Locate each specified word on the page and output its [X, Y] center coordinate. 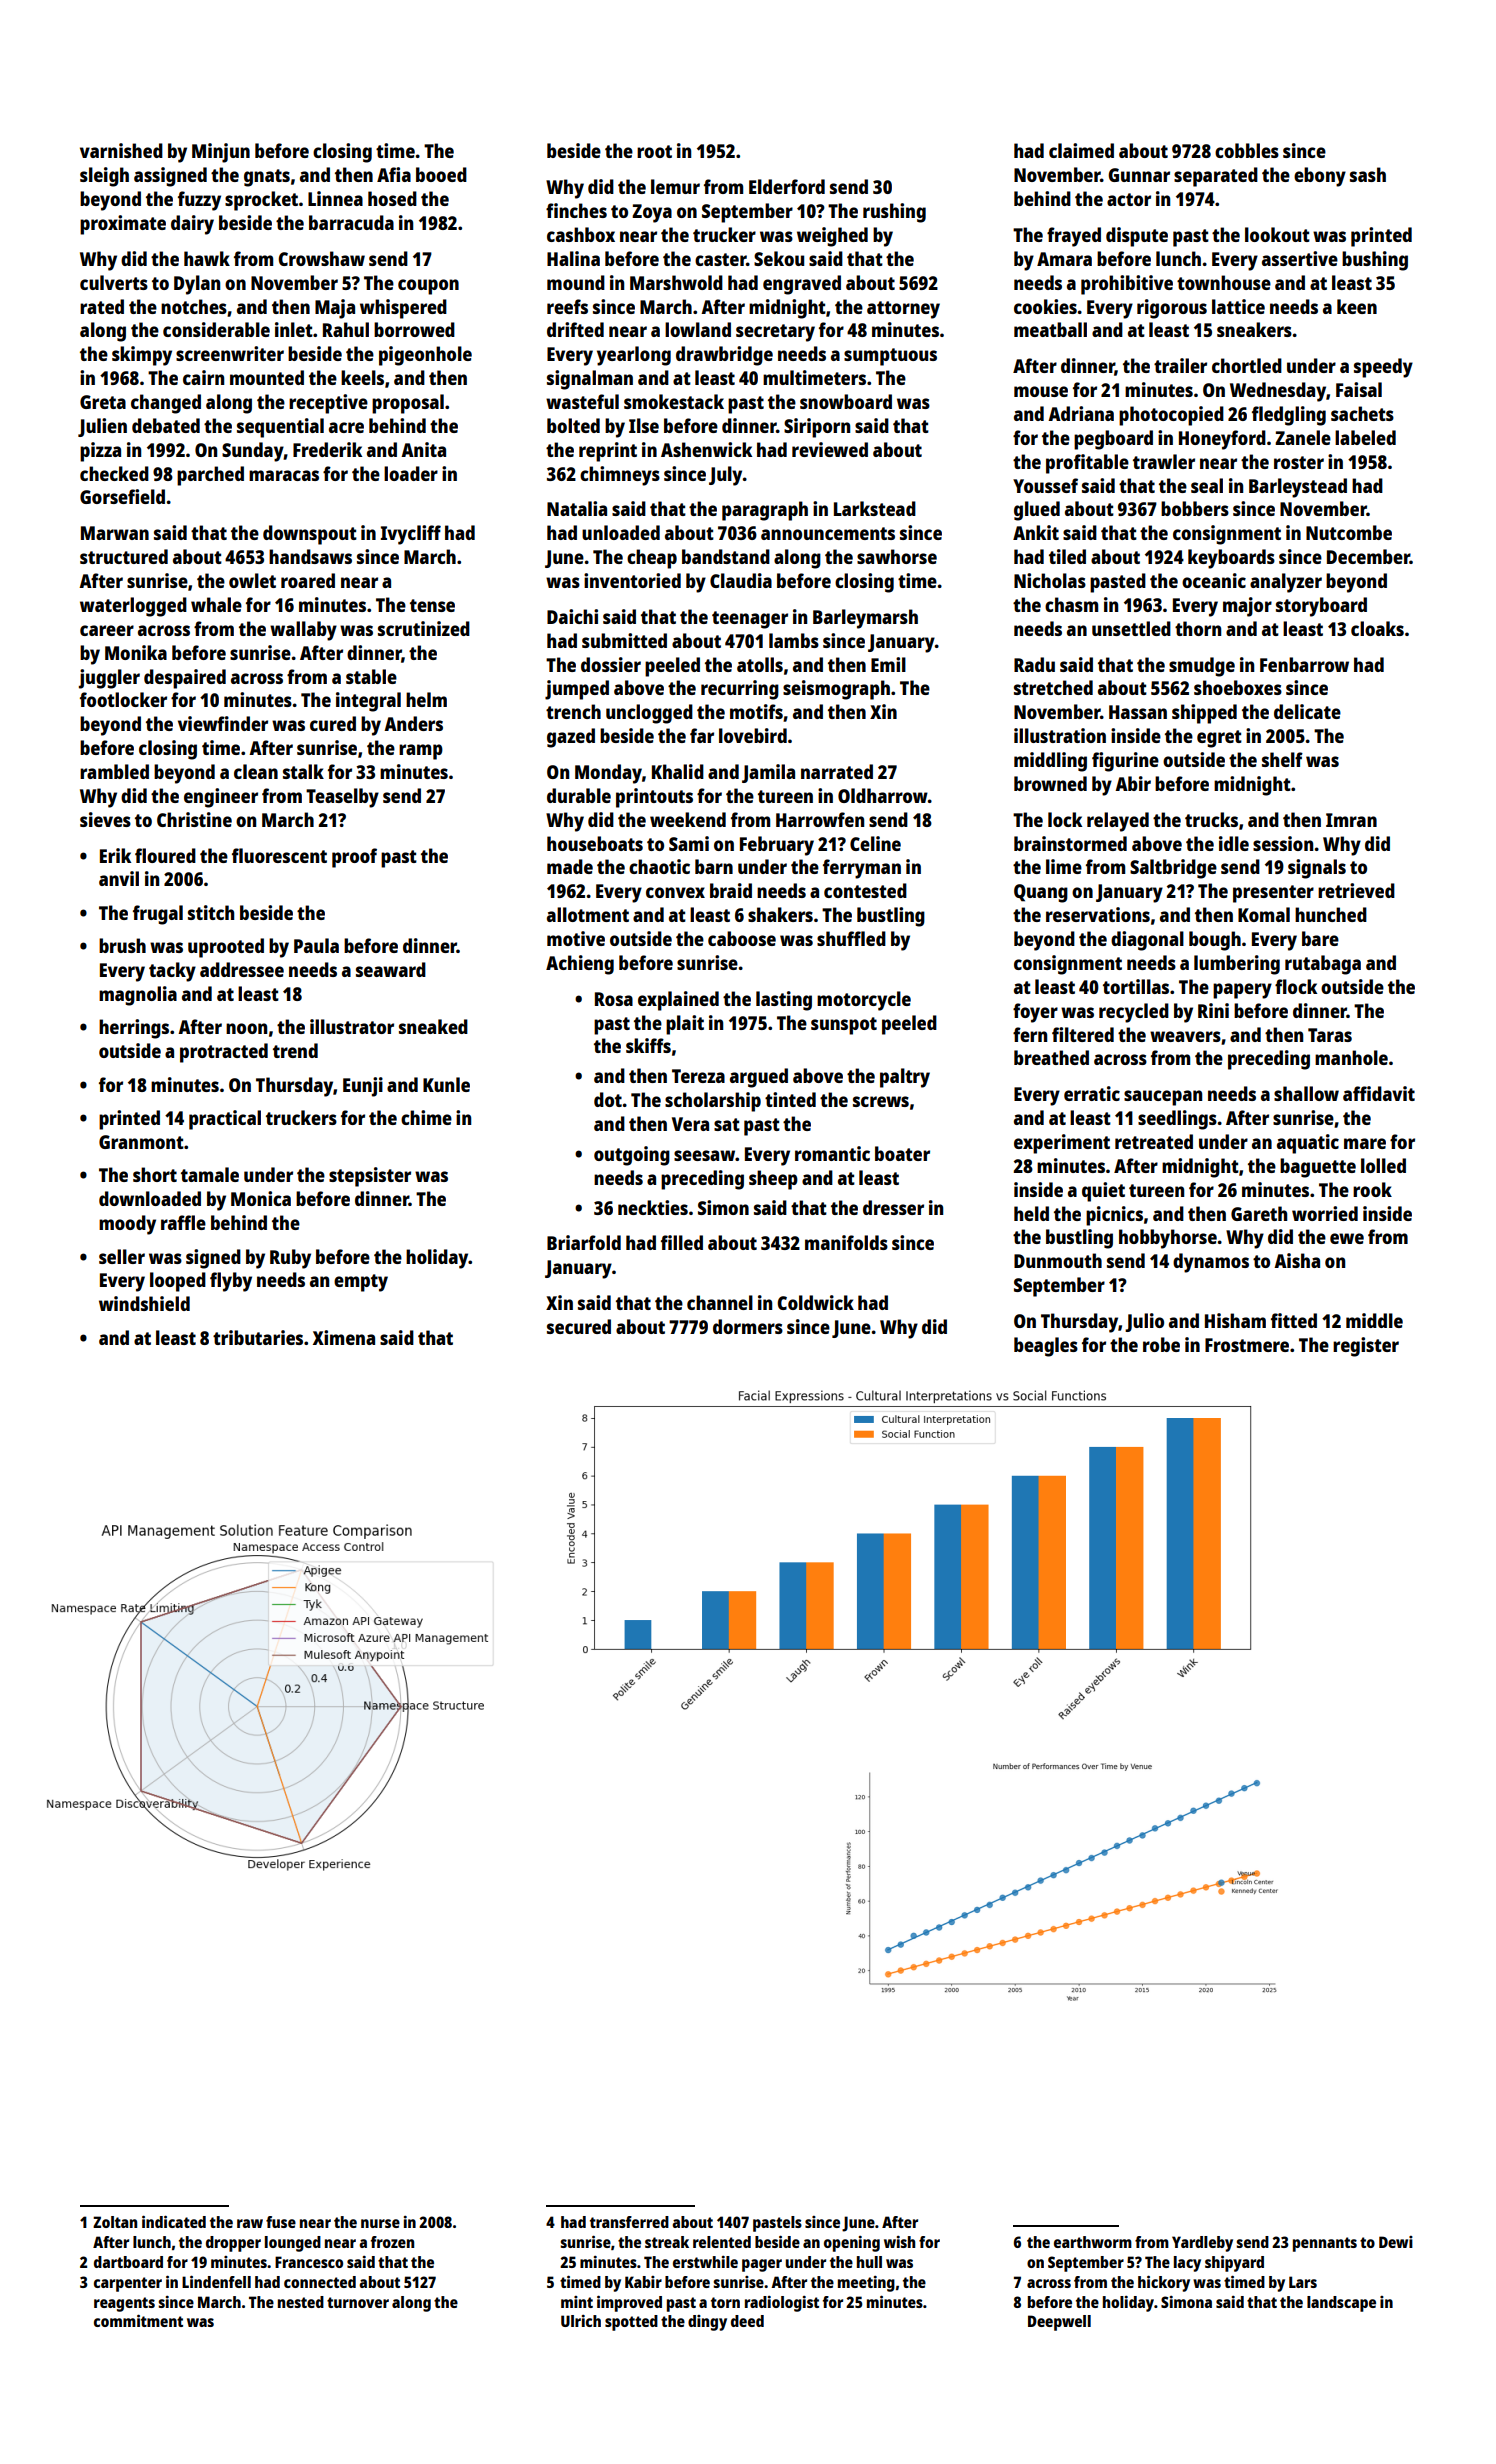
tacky [172, 972]
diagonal [1147, 941]
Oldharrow [883, 795]
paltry [905, 1078]
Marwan [115, 533]
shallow [1306, 1093]
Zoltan [115, 2222]
